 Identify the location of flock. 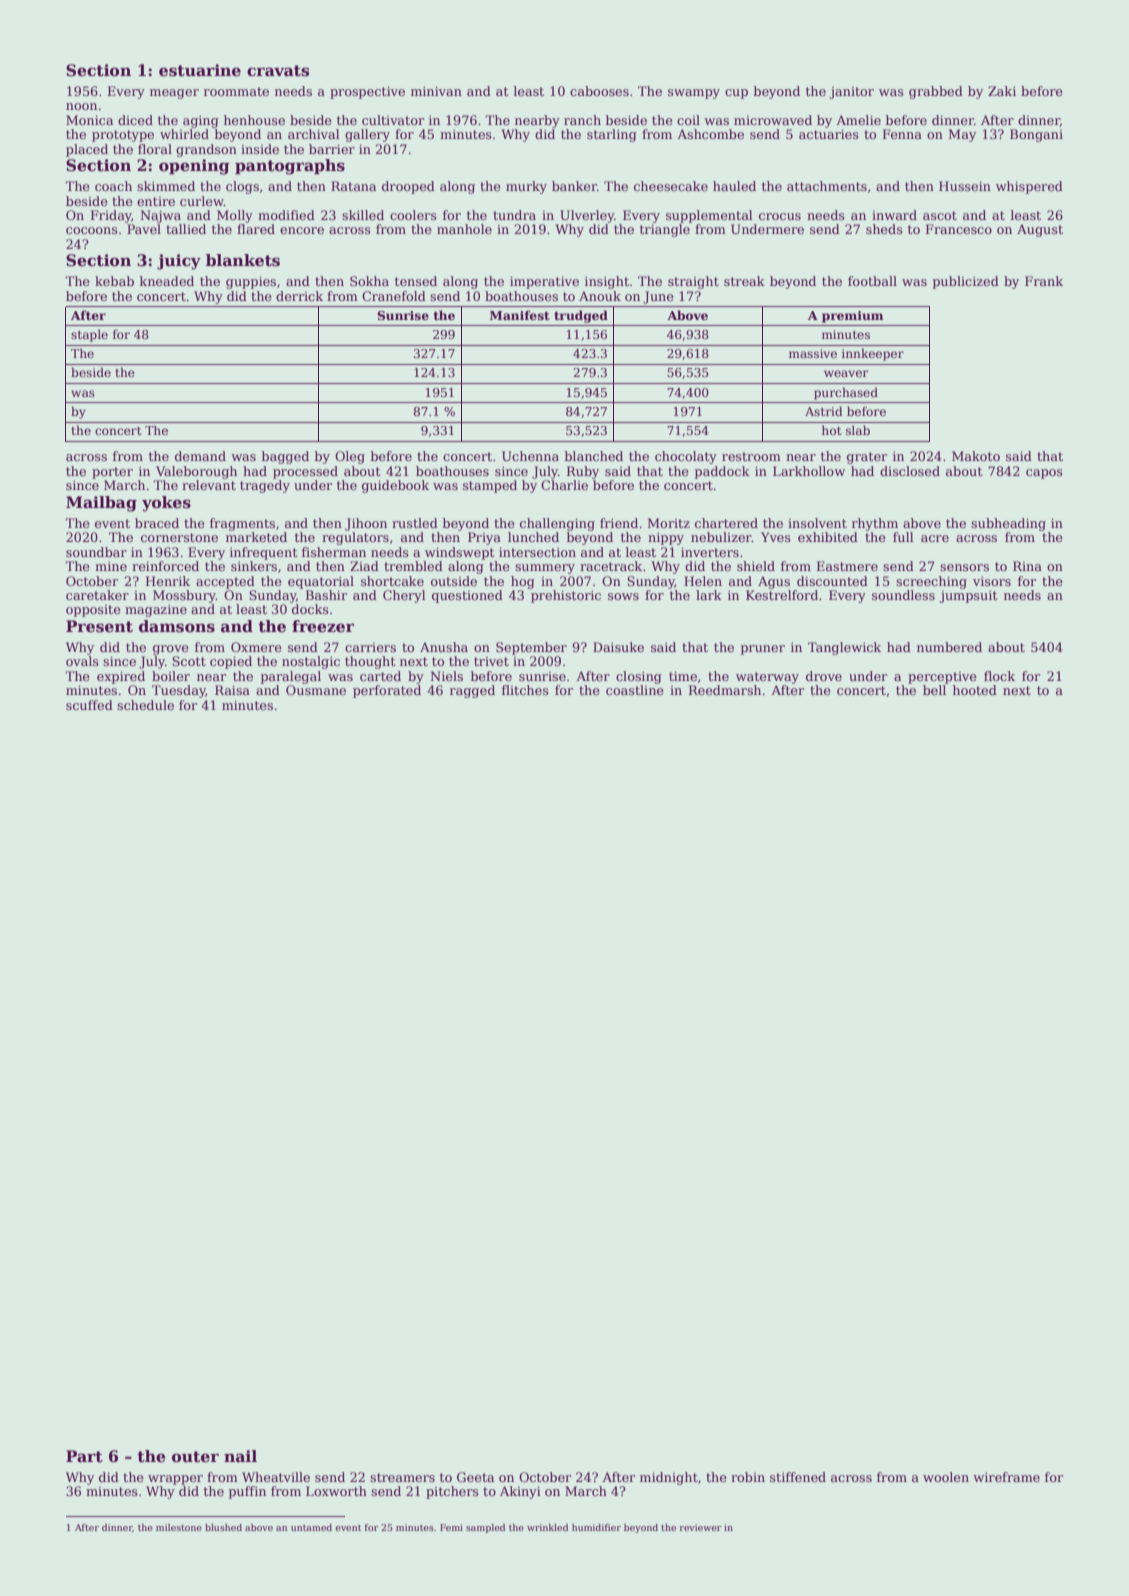
(999, 676).
